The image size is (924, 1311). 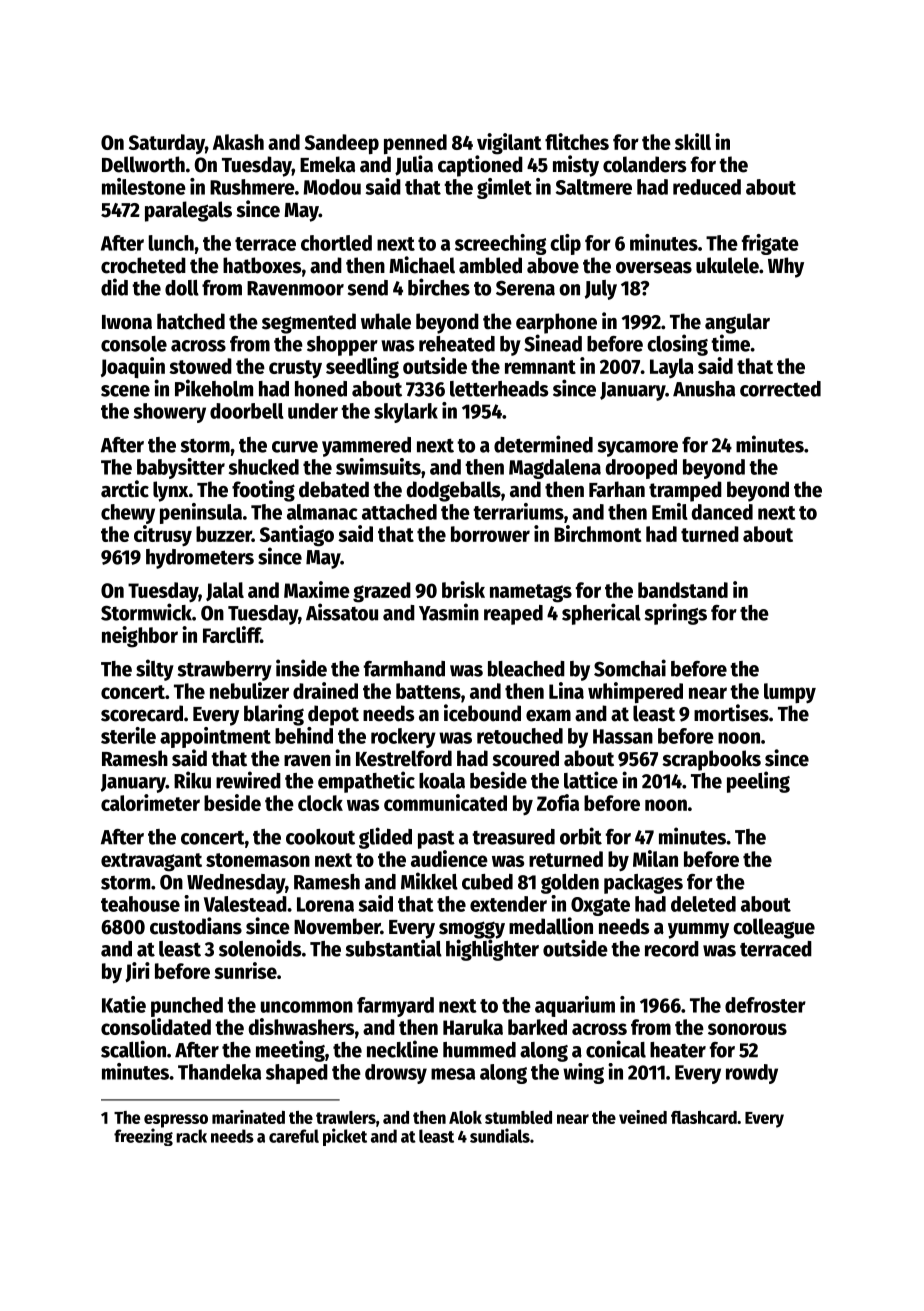 What do you see at coordinates (774, 928) in the screenshot?
I see `colleague` at bounding box center [774, 928].
